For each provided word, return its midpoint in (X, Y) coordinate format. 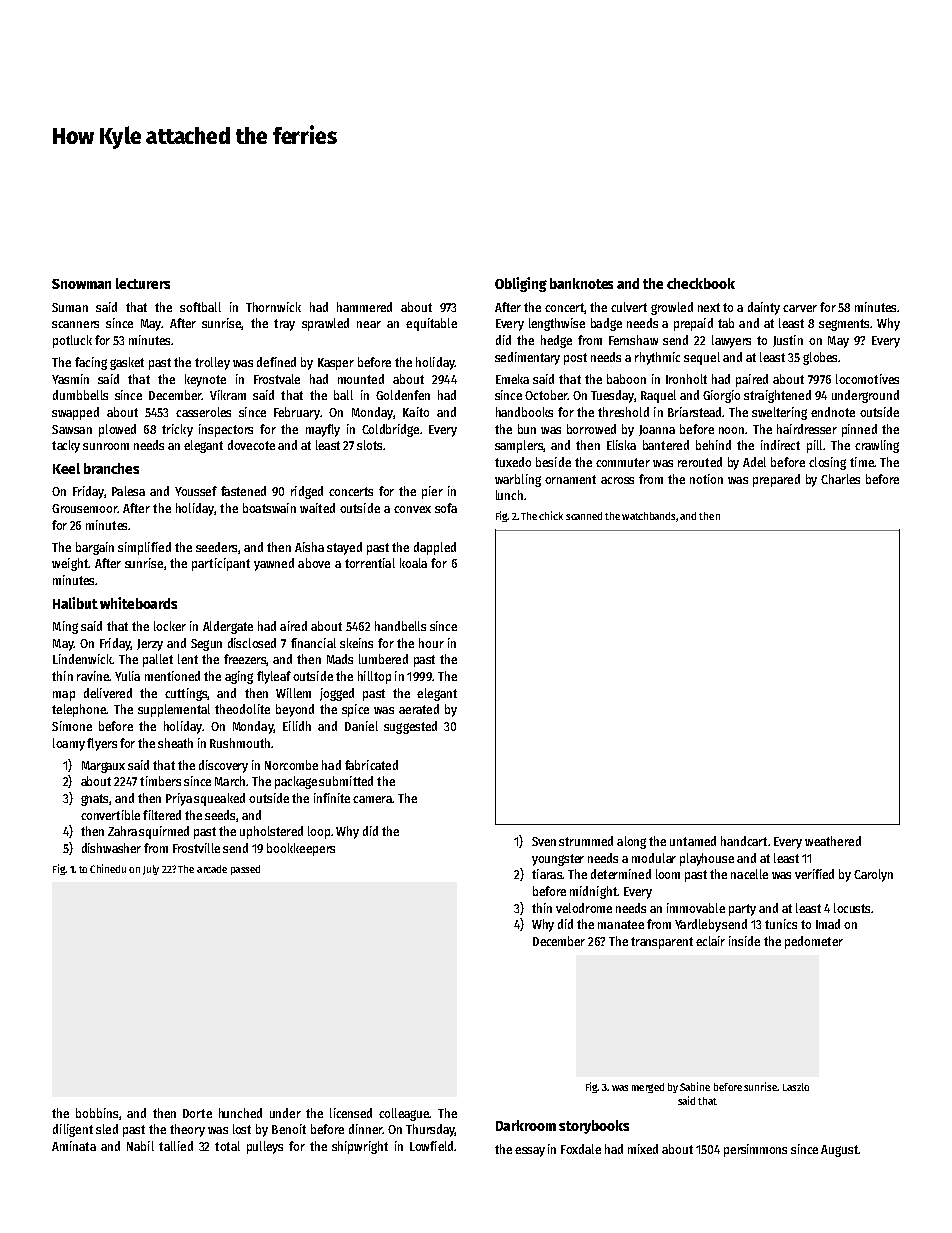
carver (800, 308)
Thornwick (273, 307)
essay (530, 1152)
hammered (364, 307)
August (839, 1151)
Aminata (74, 1146)
